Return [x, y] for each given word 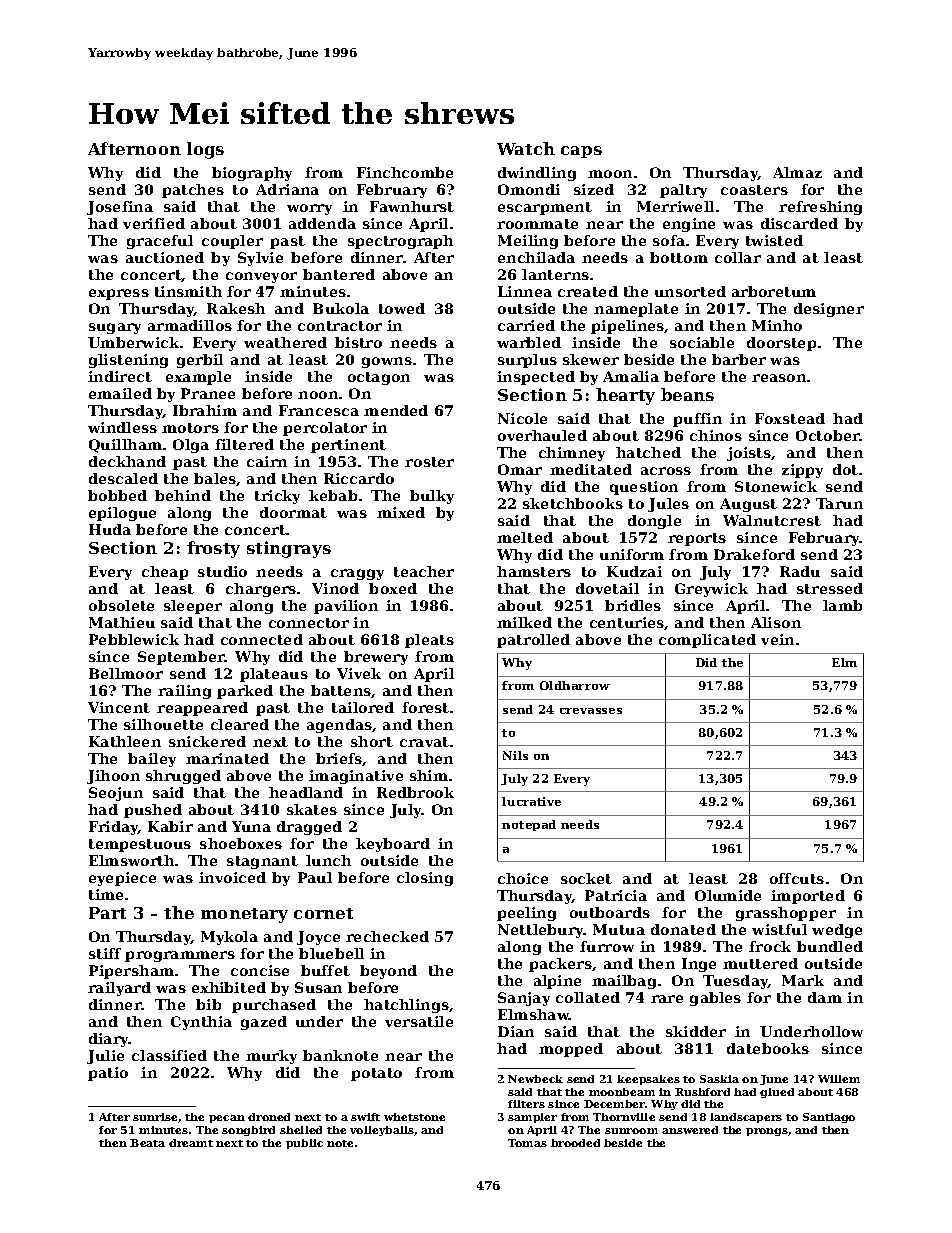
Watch [526, 148]
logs [205, 150]
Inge [699, 965]
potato [376, 1074]
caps [581, 152]
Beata [147, 1143]
